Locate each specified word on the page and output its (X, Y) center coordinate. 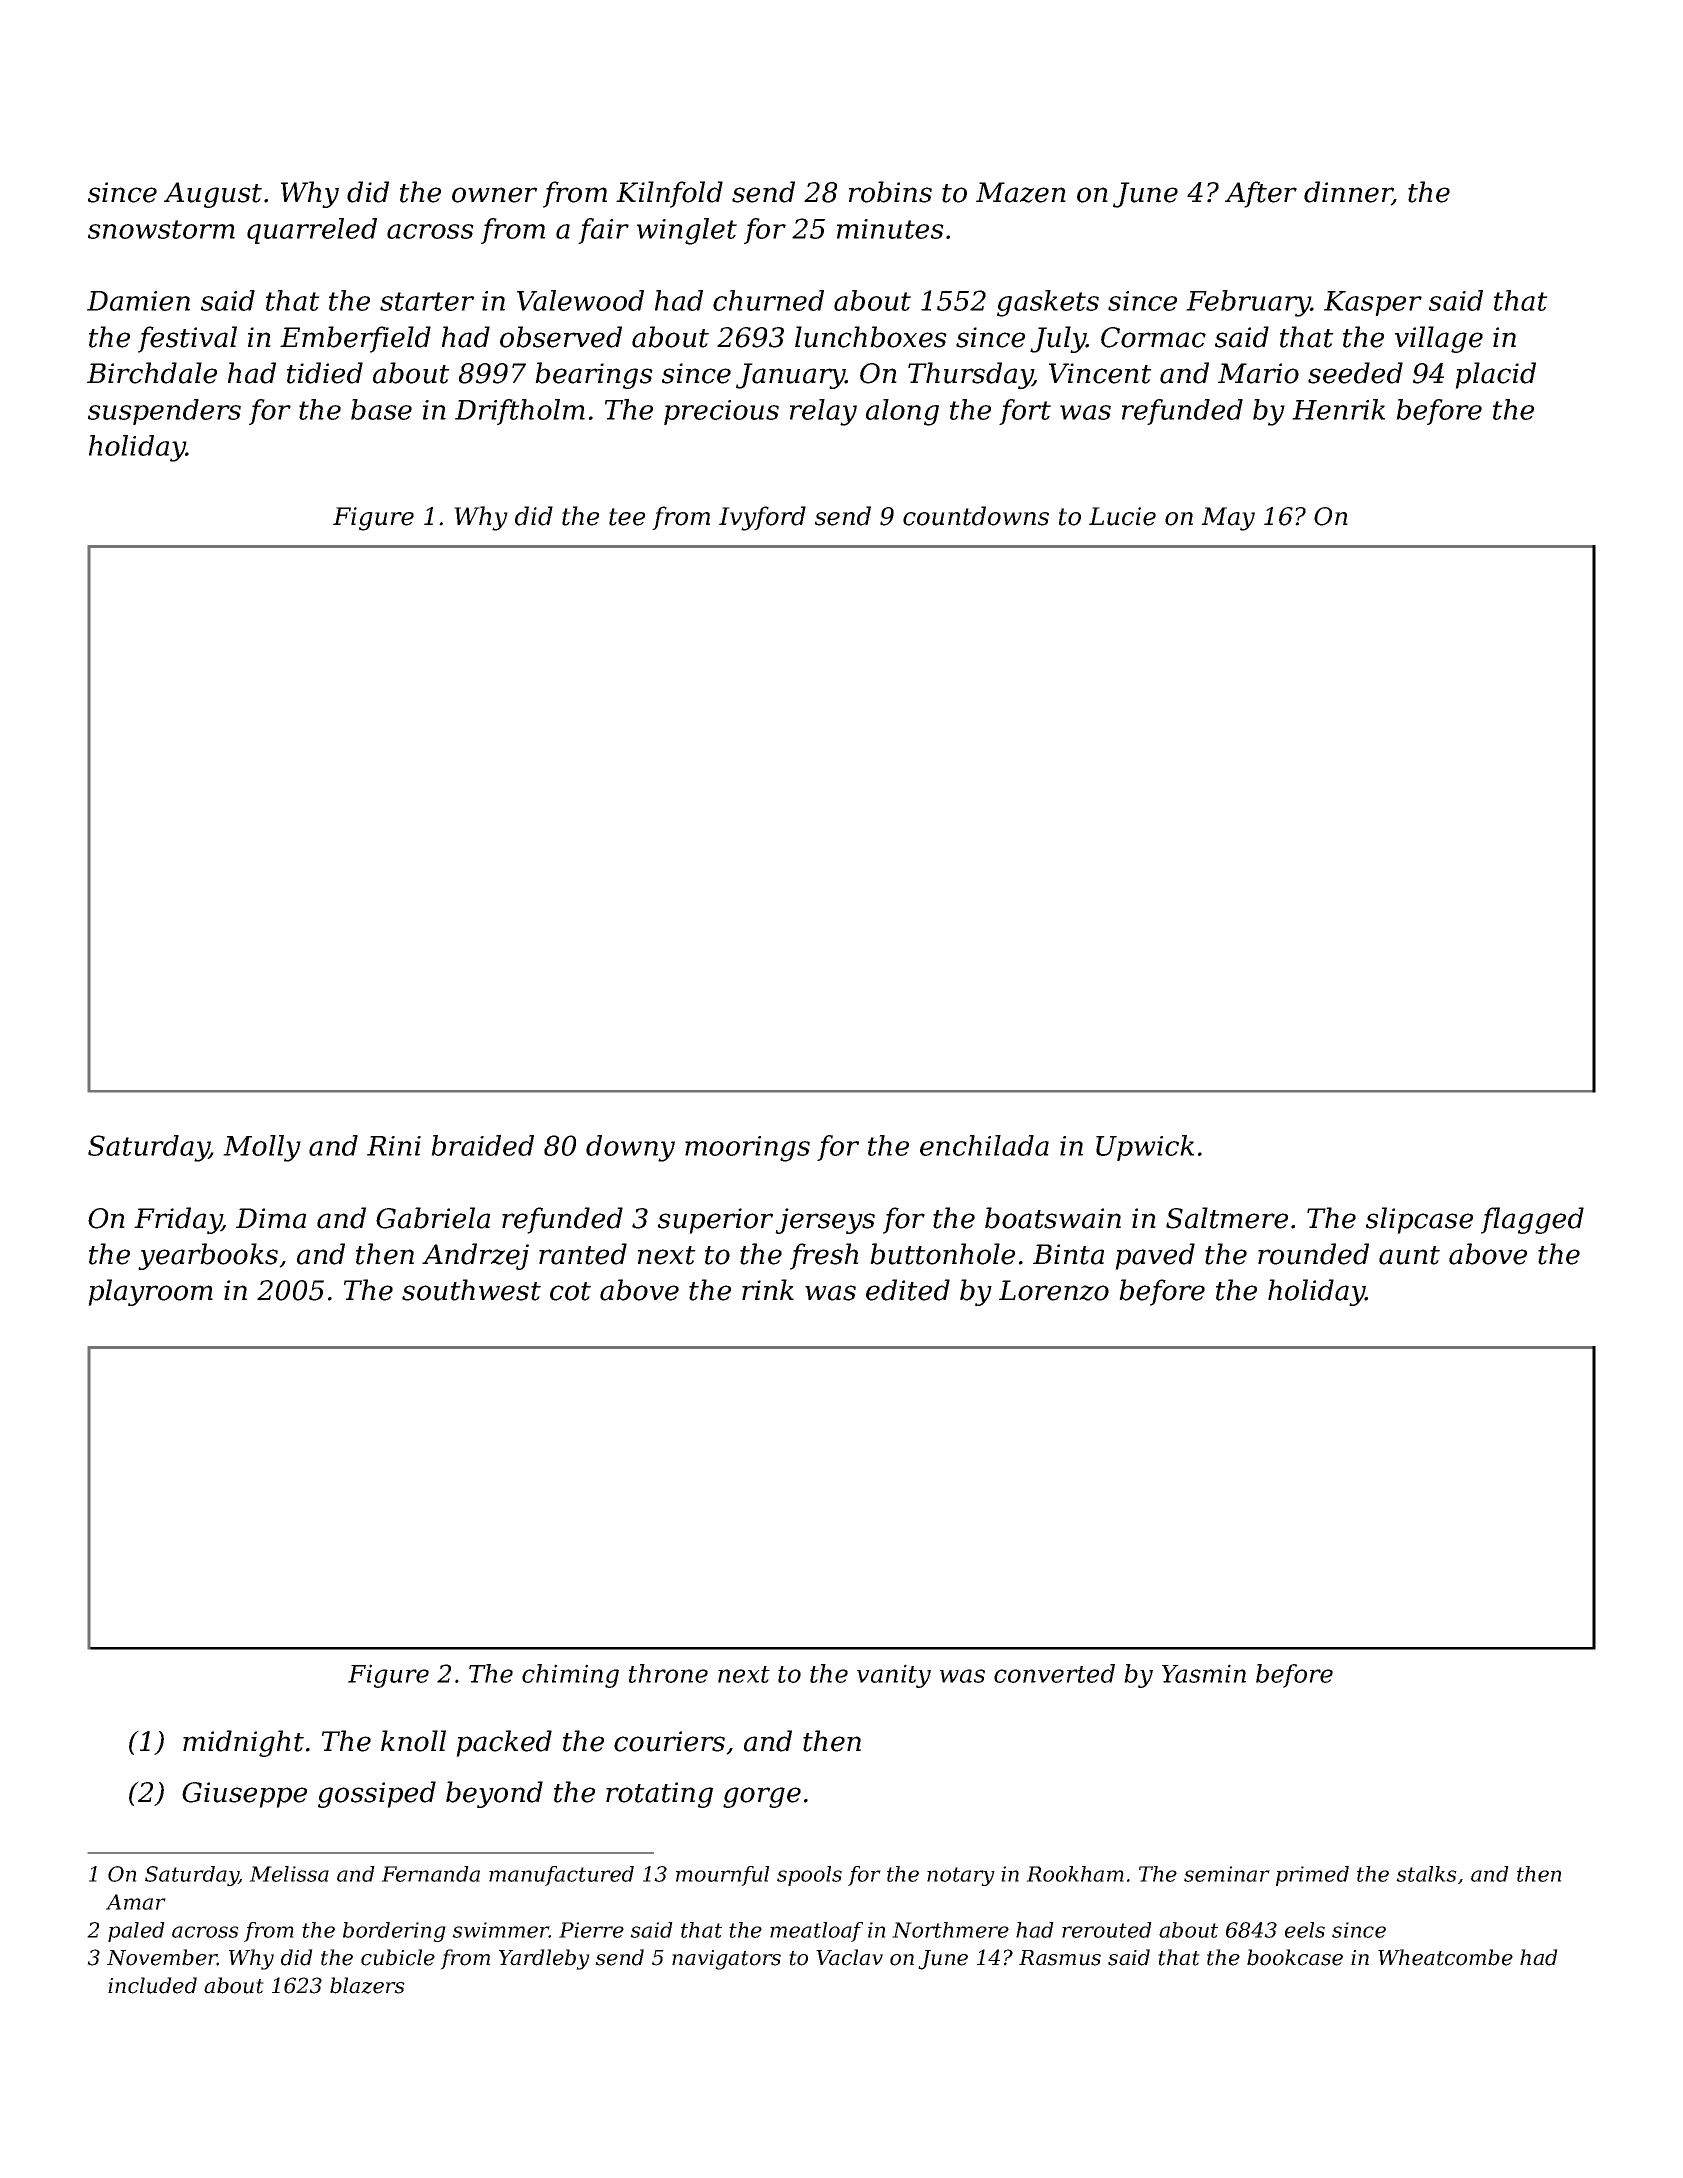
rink (768, 1289)
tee (627, 517)
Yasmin (1204, 1673)
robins (890, 192)
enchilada (984, 1145)
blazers (367, 1985)
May (1228, 519)
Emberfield (355, 339)
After (1261, 194)
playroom (150, 1292)
